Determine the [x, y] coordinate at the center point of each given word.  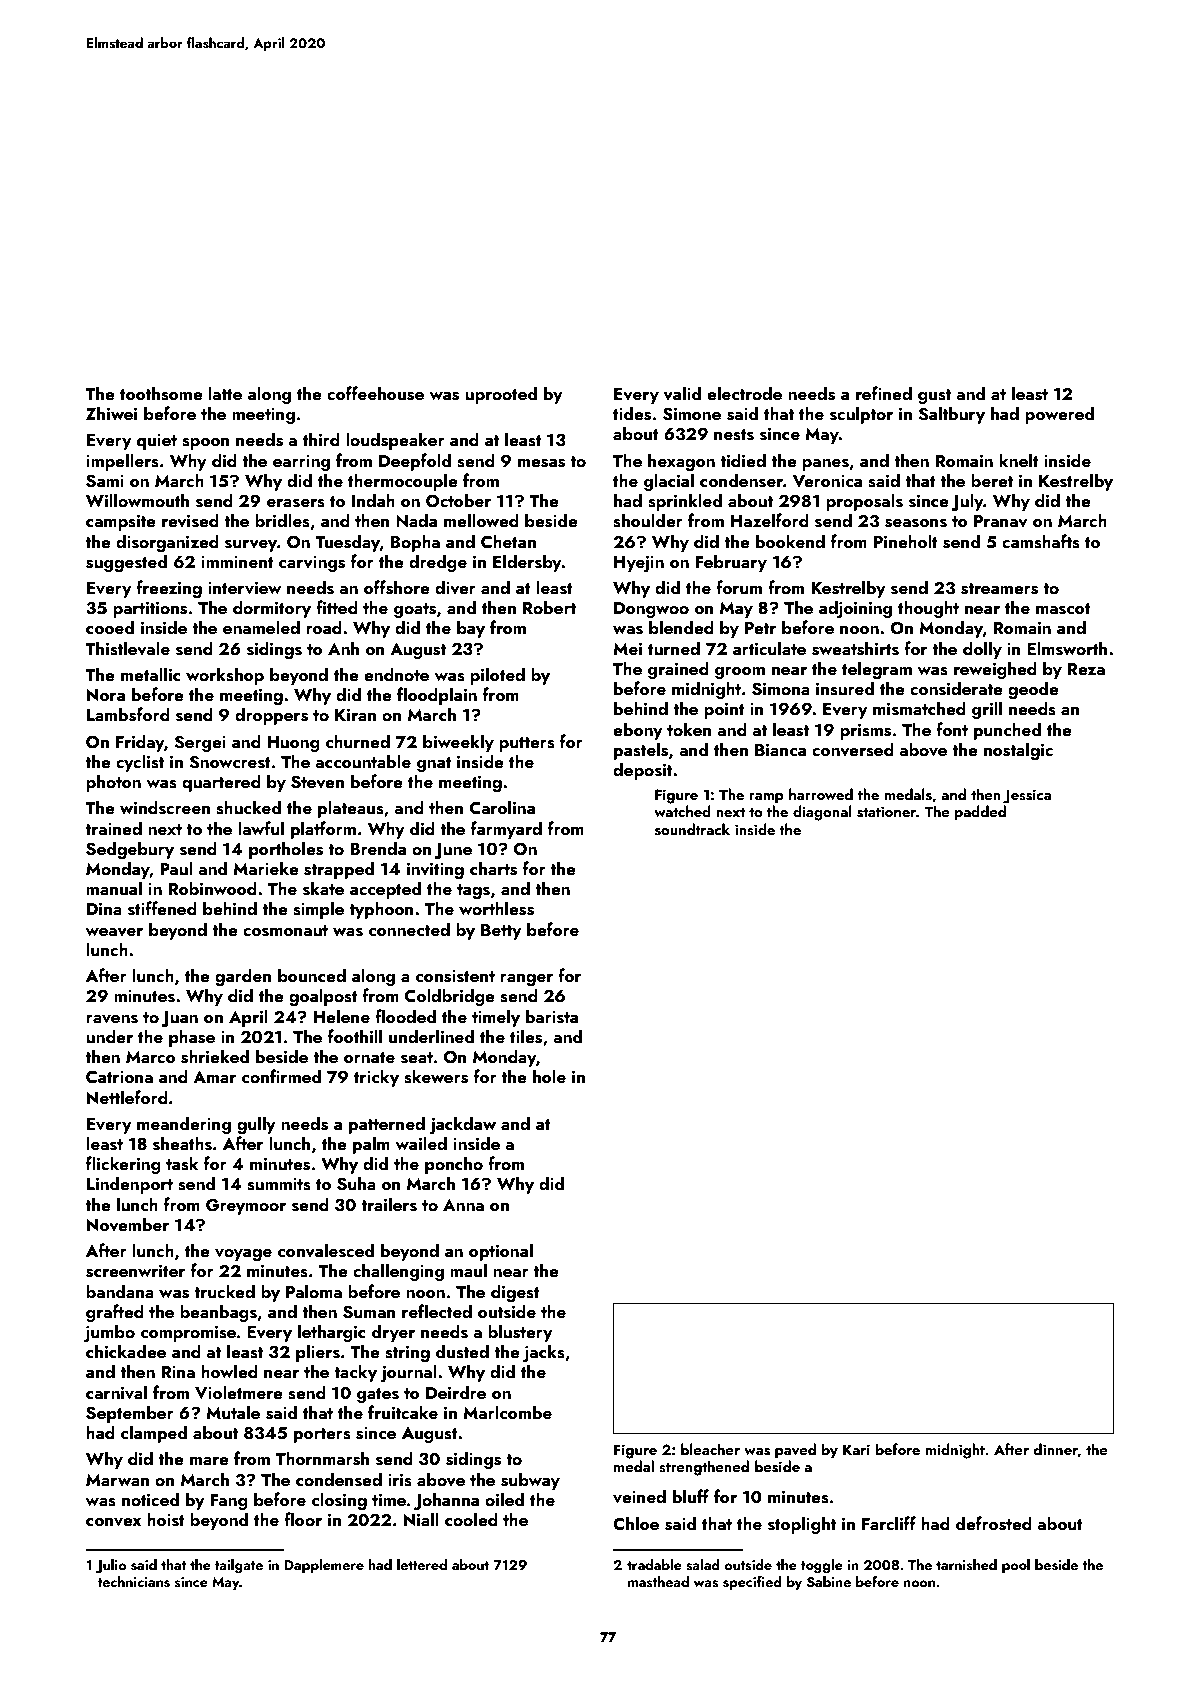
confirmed [281, 1076]
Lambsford [128, 714]
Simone [692, 414]
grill [987, 710]
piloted [497, 676]
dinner [1055, 1450]
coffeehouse [375, 393]
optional [501, 1252]
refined [884, 393]
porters [322, 1435]
